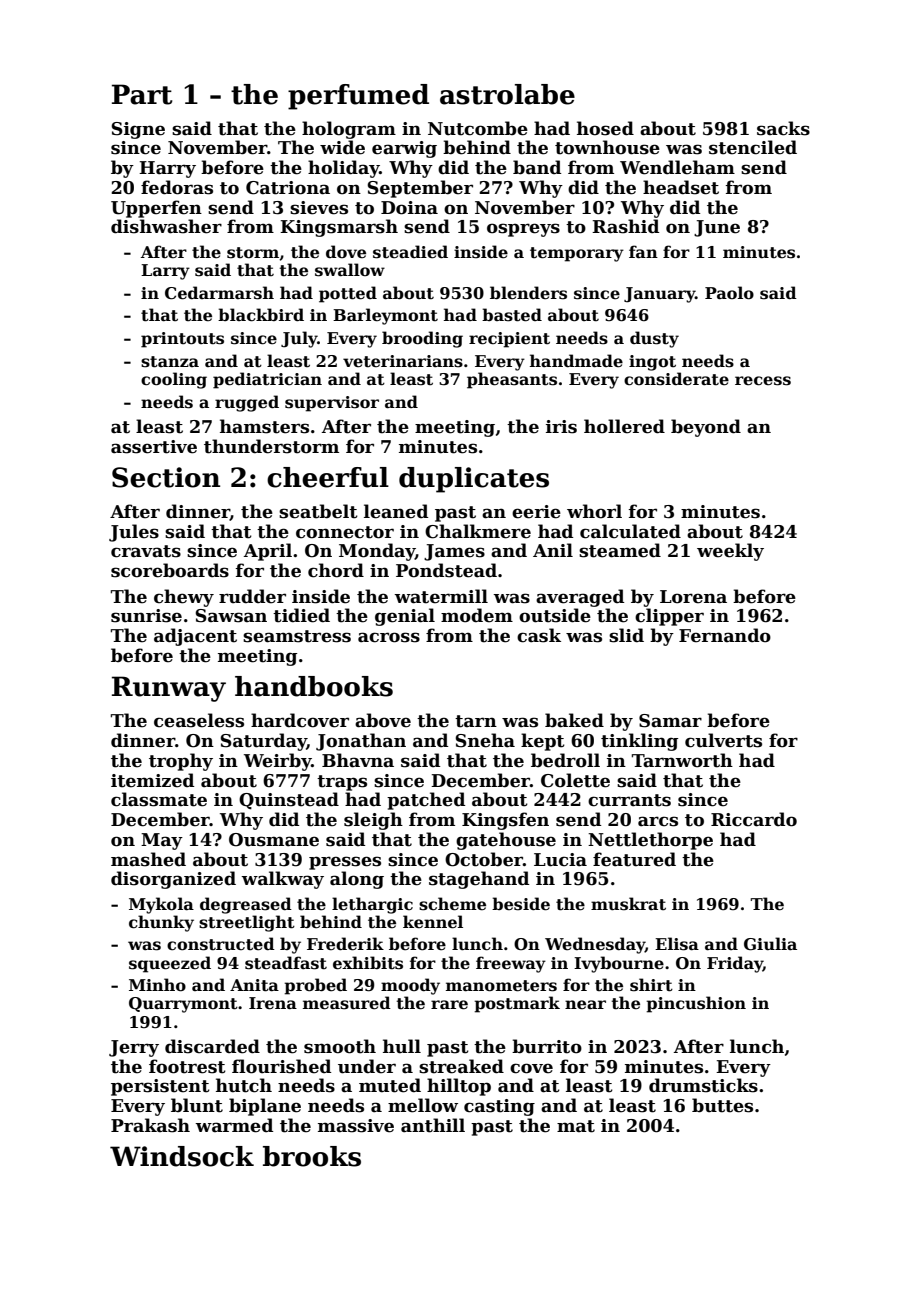 The image size is (924, 1308). I want to click on leaned, so click(396, 511).
